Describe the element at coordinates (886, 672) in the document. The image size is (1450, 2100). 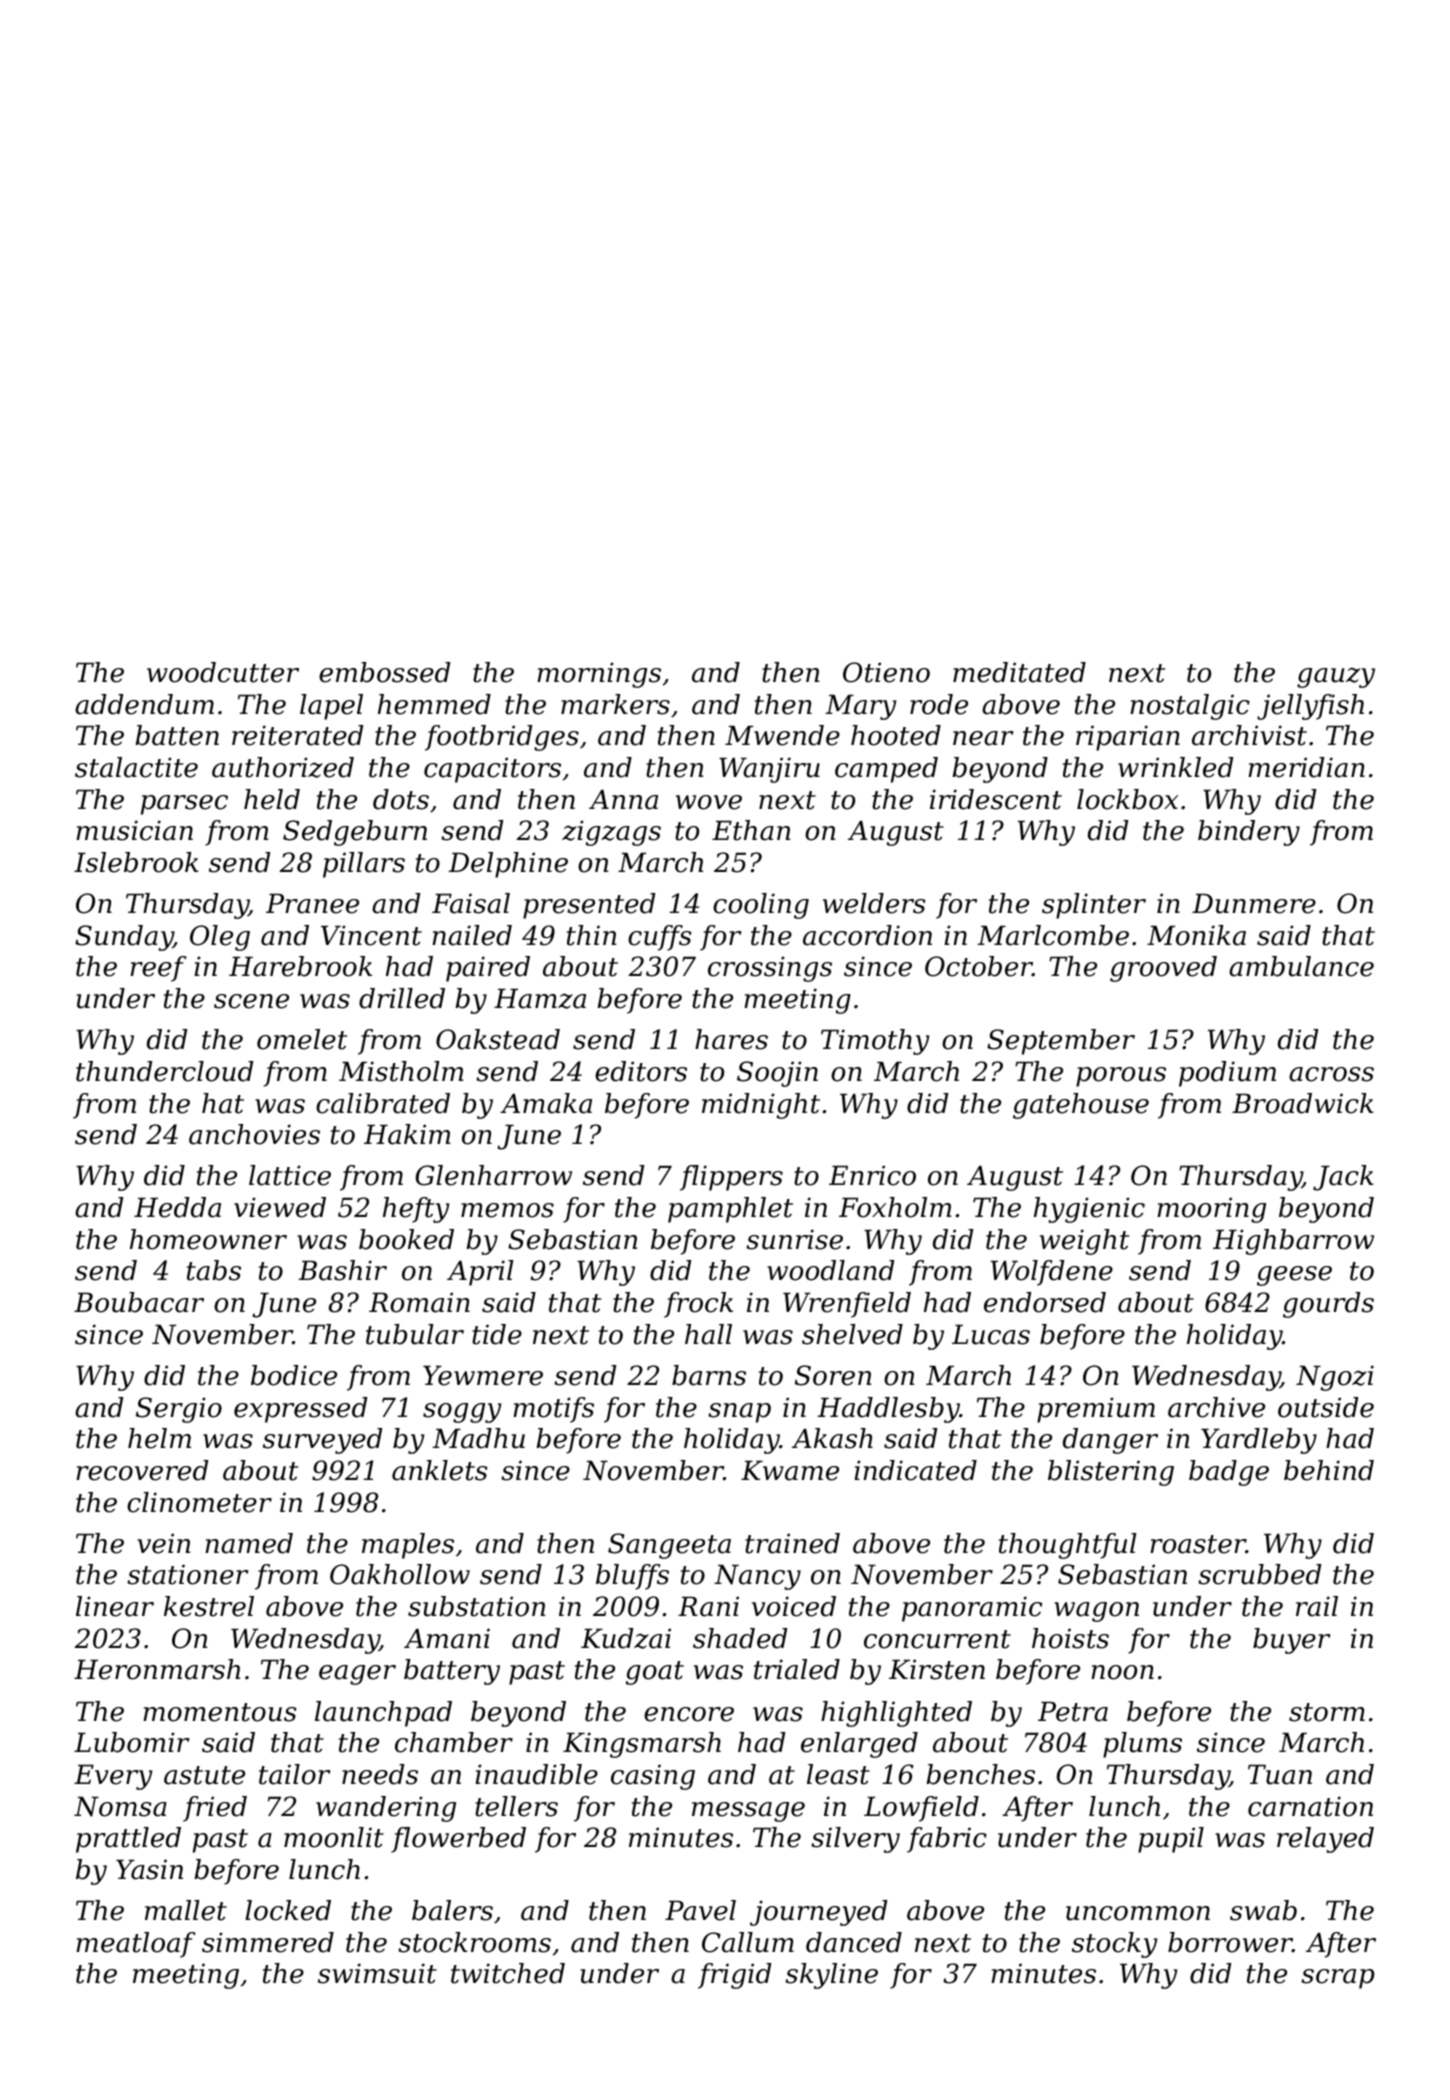
I see `Otieno` at that location.
